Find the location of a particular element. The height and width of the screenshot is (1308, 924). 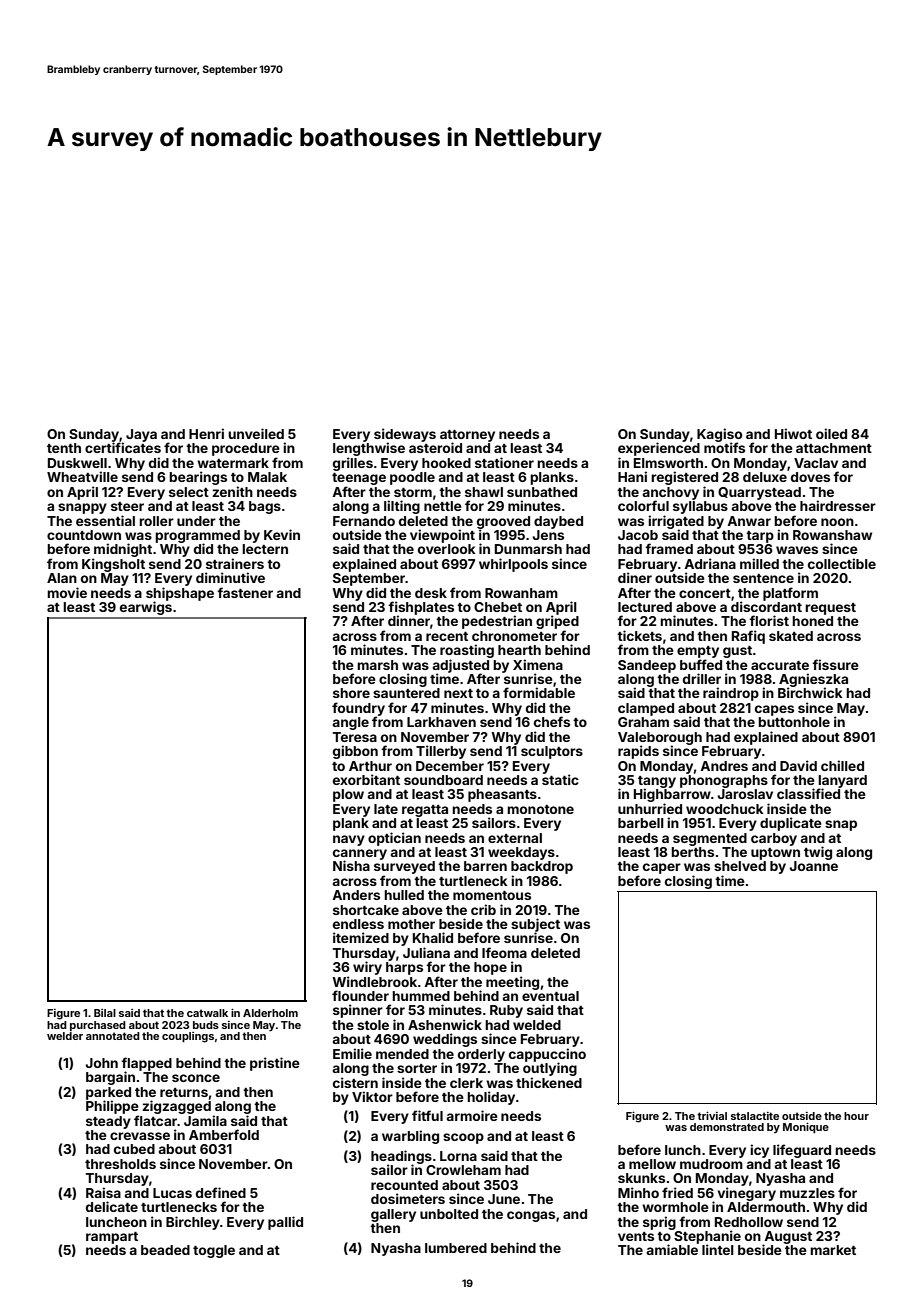

rampart is located at coordinates (112, 1238).
